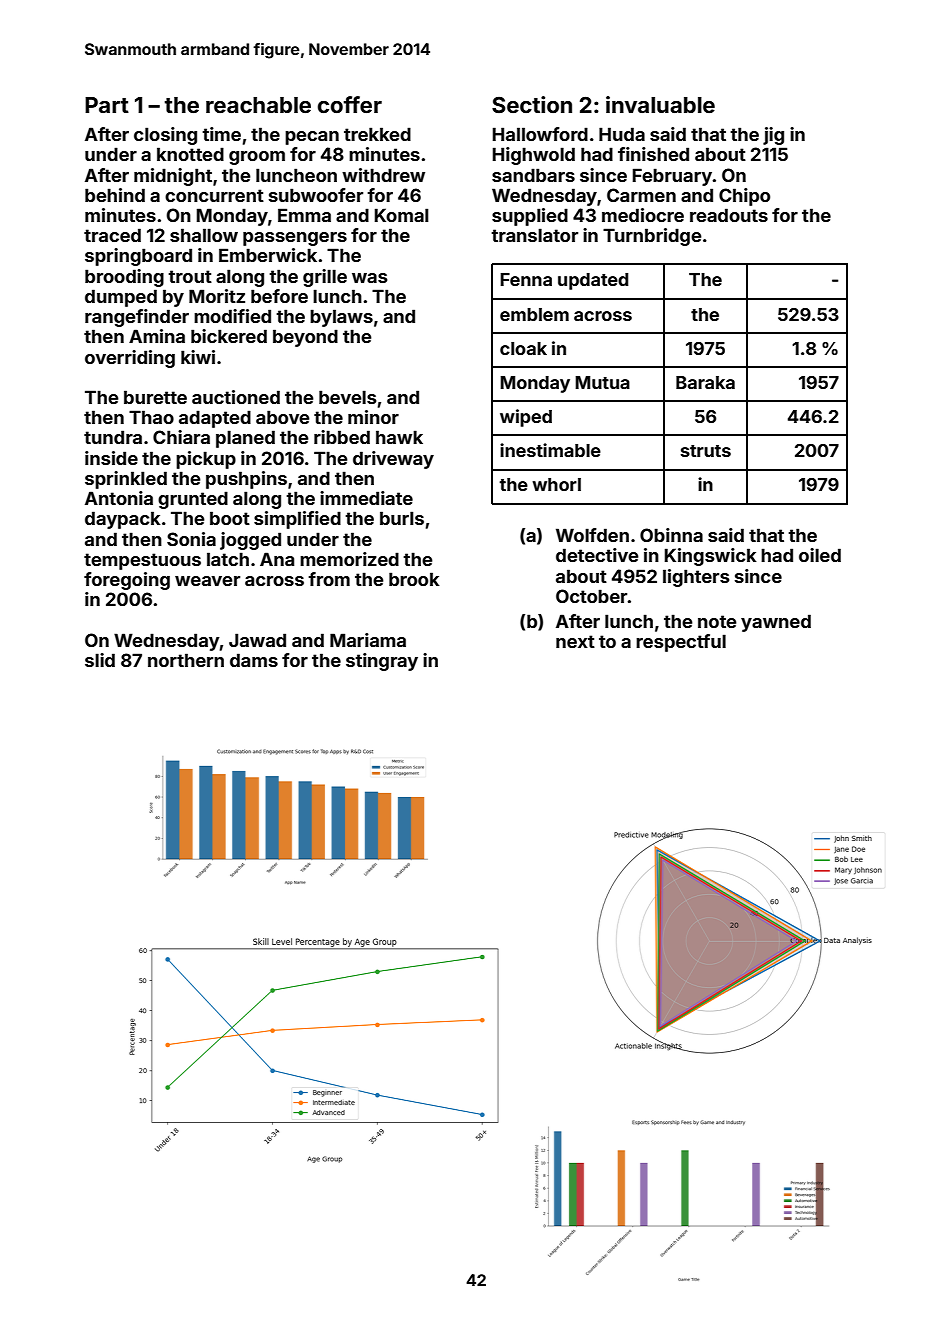 This screenshot has height=1324, width=932. I want to click on burls, so click(402, 518).
